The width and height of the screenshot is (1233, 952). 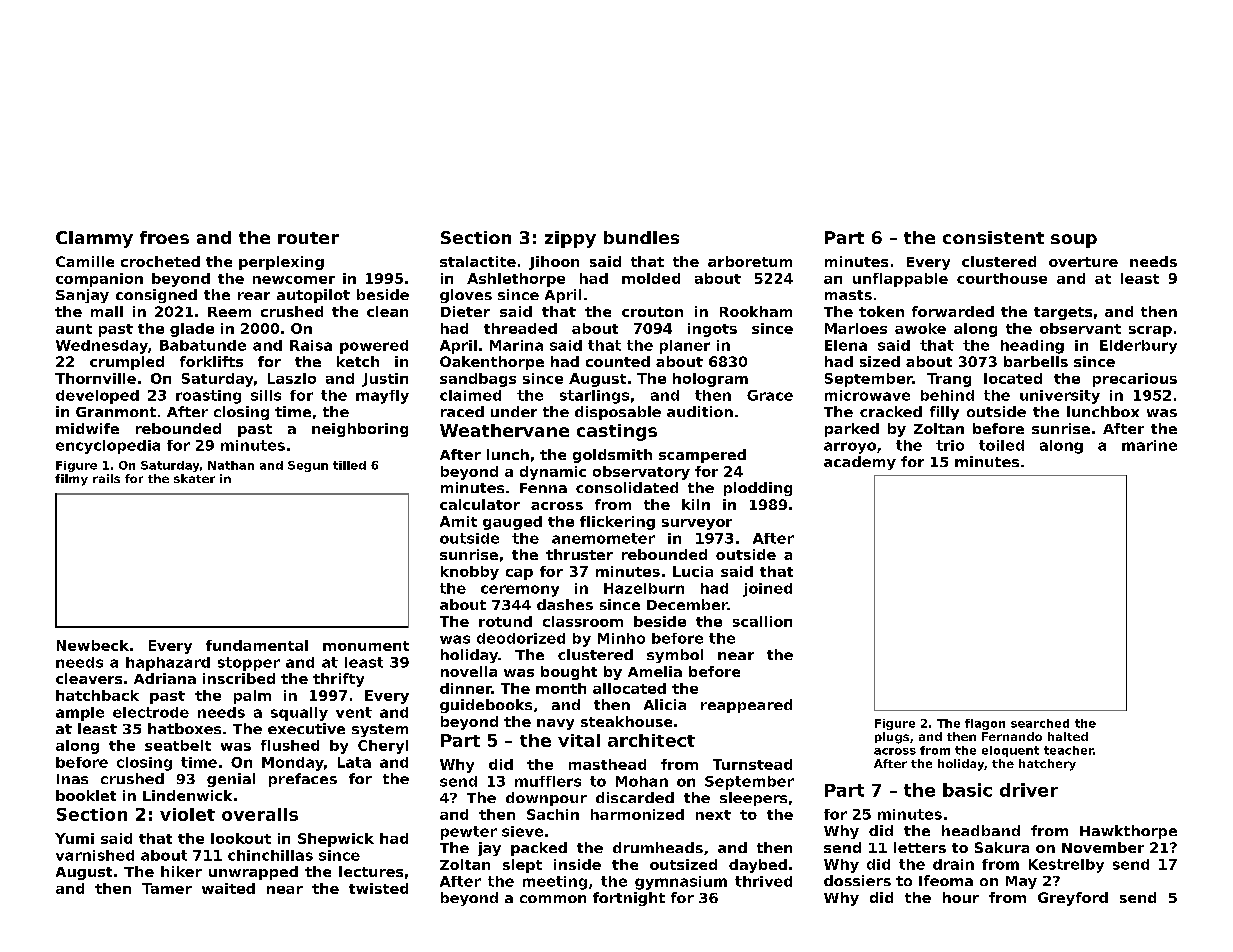 I want to click on courthouse, so click(x=1002, y=278).
